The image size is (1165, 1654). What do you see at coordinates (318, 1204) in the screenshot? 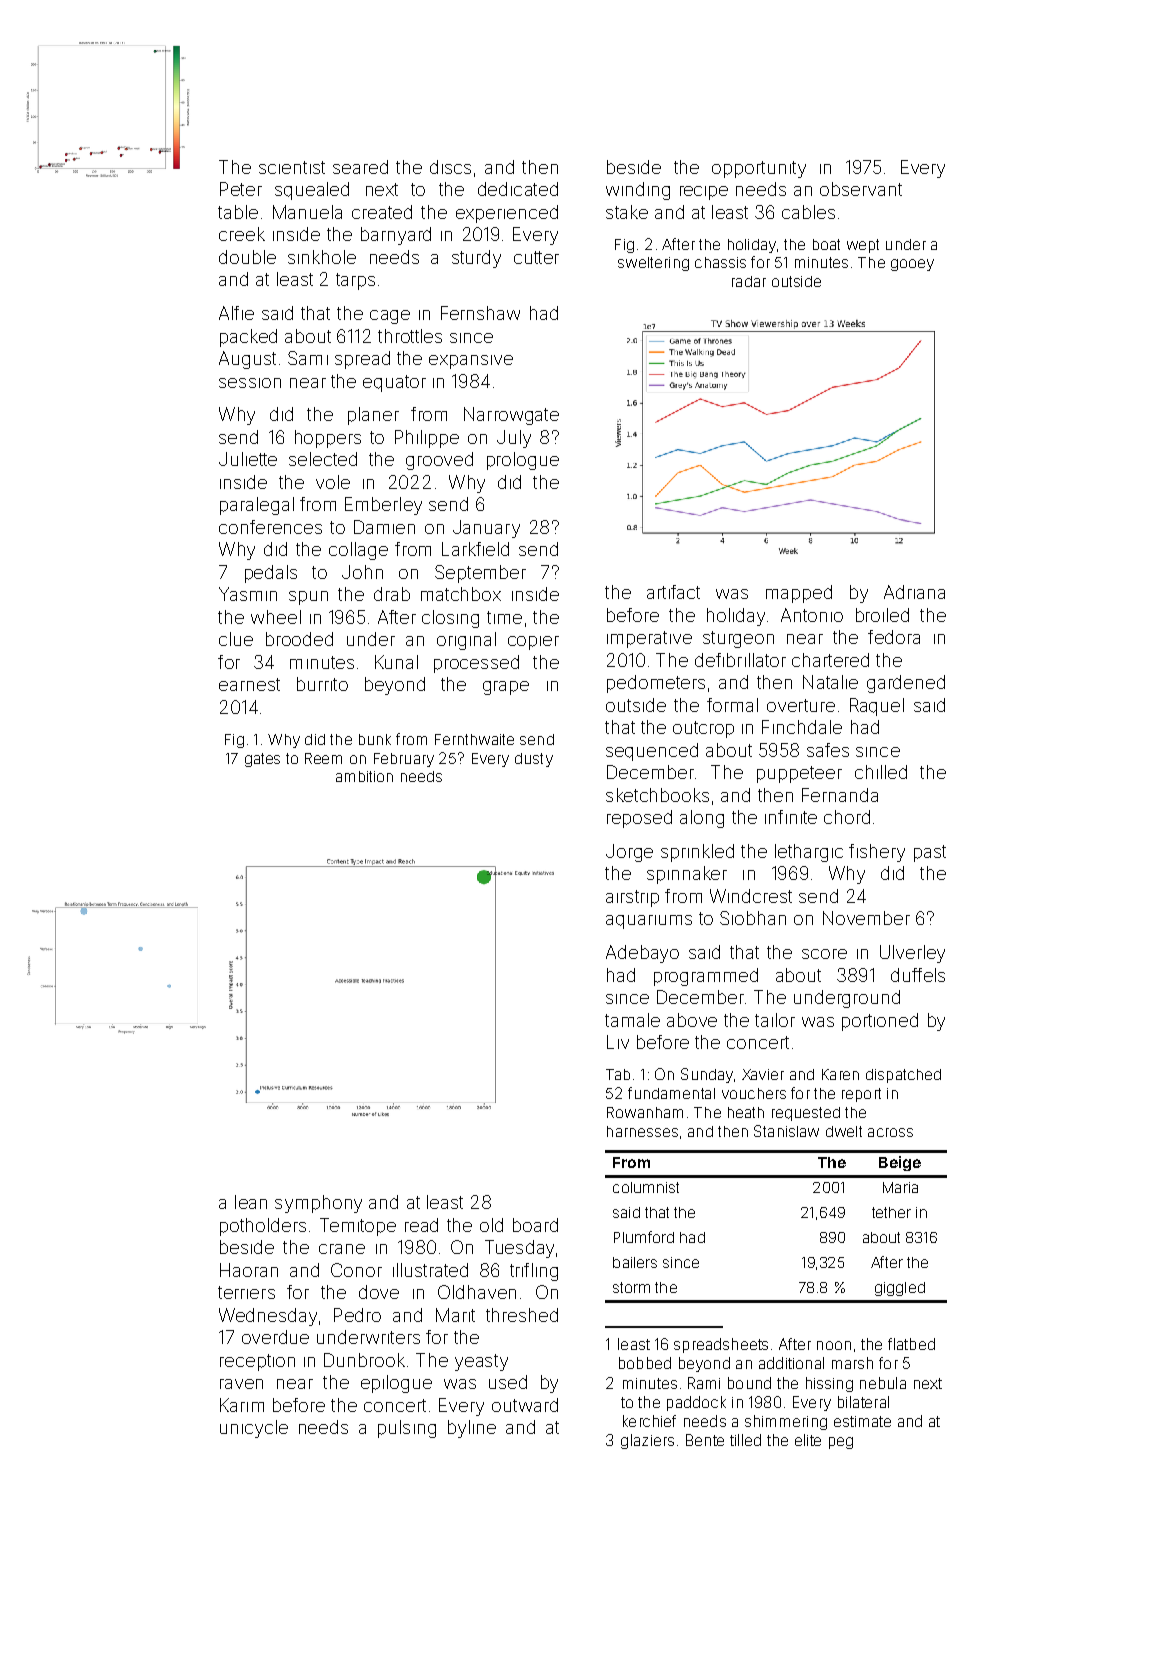
I see `symphony` at bounding box center [318, 1204].
